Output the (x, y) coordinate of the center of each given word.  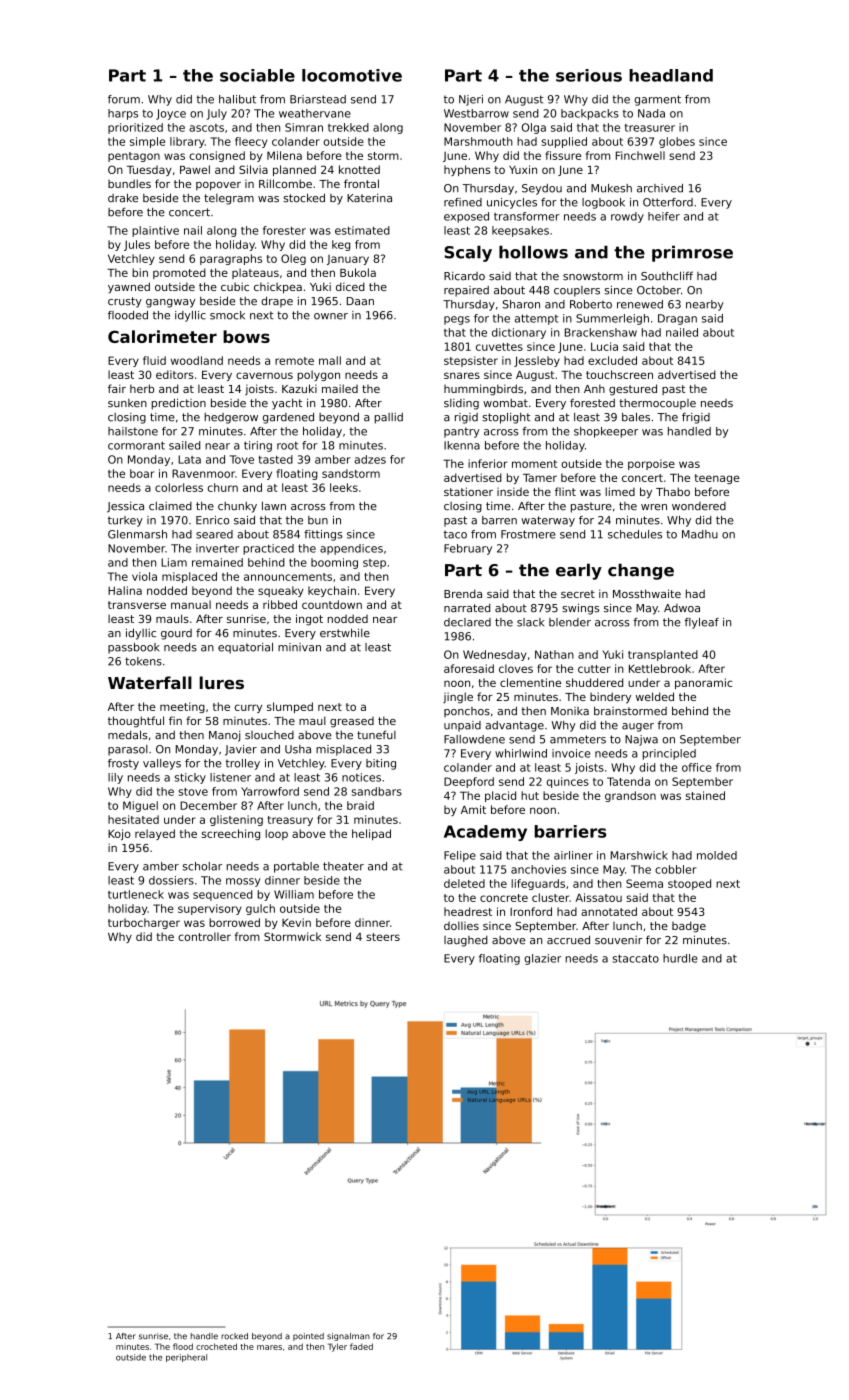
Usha (298, 749)
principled (669, 754)
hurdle (680, 958)
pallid (389, 418)
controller (204, 936)
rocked (234, 1336)
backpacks (590, 114)
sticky (190, 778)
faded (361, 1346)
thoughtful (136, 722)
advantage (514, 726)
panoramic (704, 683)
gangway (170, 303)
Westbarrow (476, 113)
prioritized (135, 128)
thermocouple (657, 404)
